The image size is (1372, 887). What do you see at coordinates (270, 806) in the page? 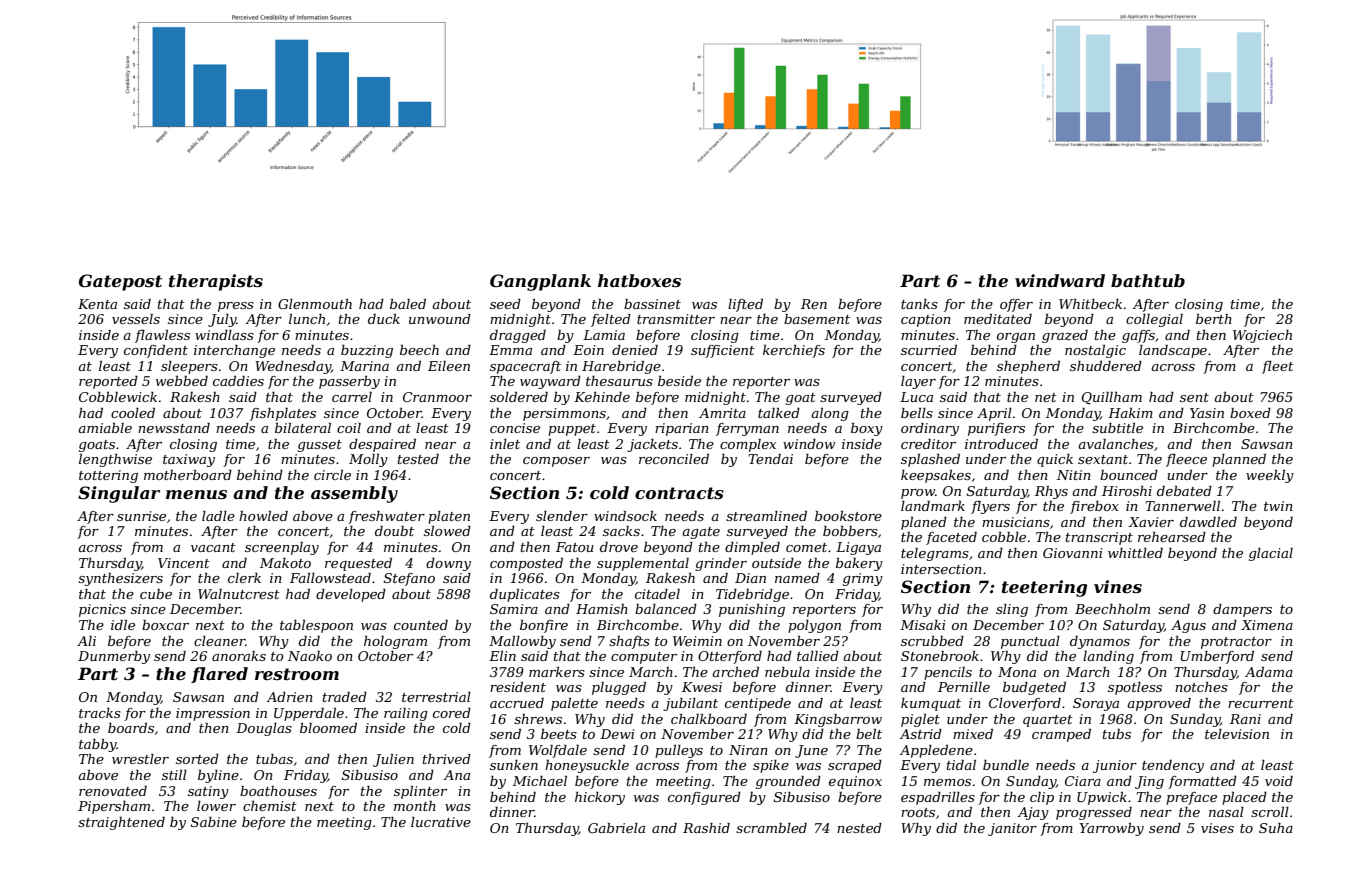
I see `chemist` at bounding box center [270, 806].
